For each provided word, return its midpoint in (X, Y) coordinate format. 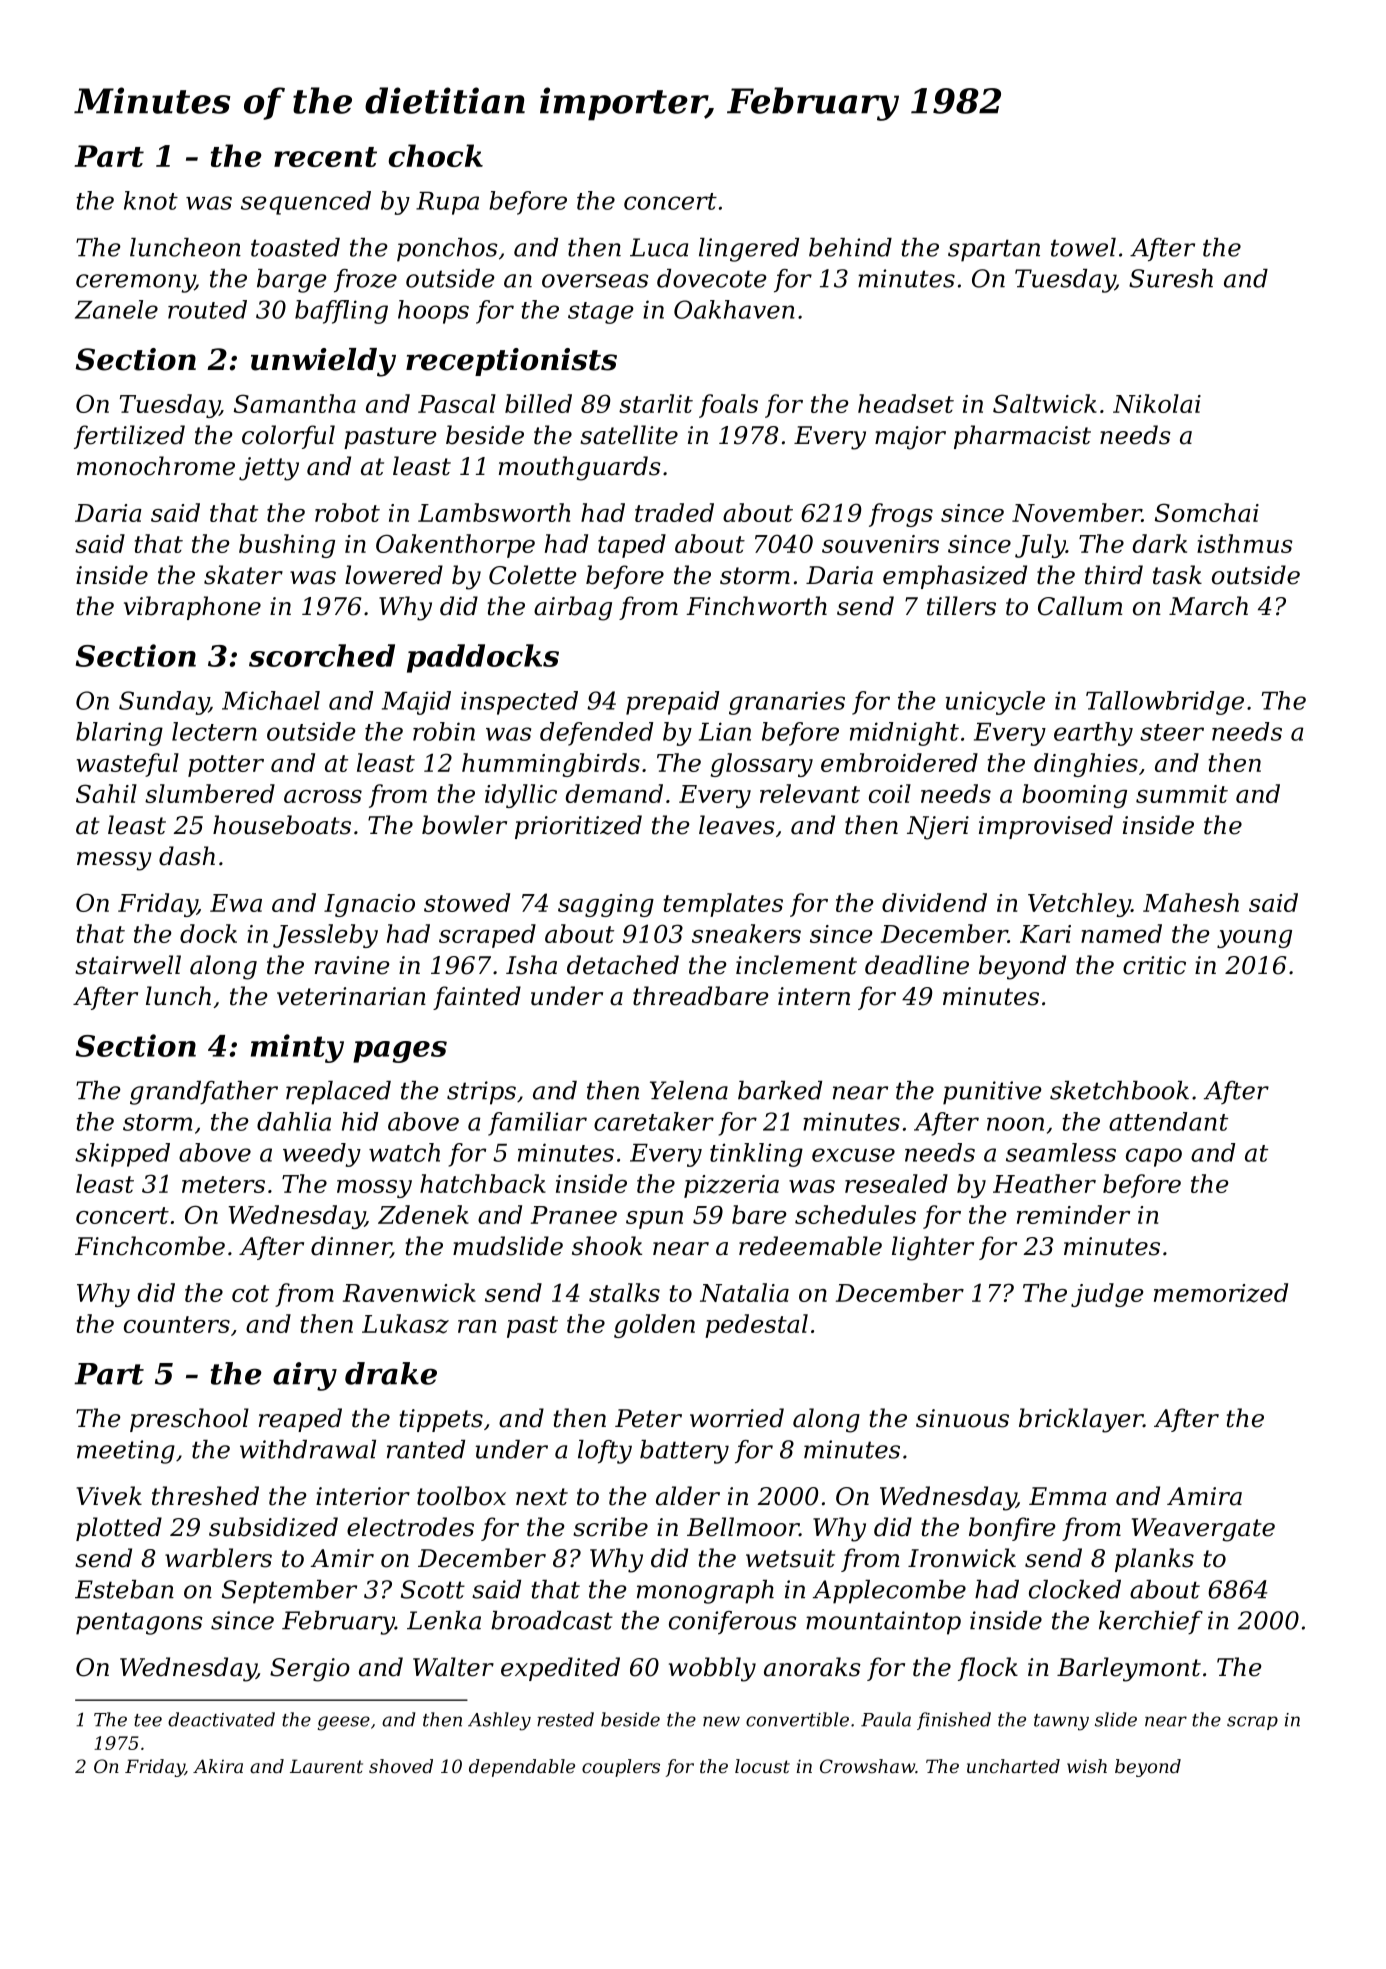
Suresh (1171, 278)
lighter (933, 1248)
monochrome (156, 466)
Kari (1045, 934)
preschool (189, 1420)
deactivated (221, 1719)
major (910, 438)
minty (297, 1048)
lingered (749, 250)
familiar (537, 1124)
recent (325, 157)
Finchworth (756, 606)
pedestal (756, 1326)
